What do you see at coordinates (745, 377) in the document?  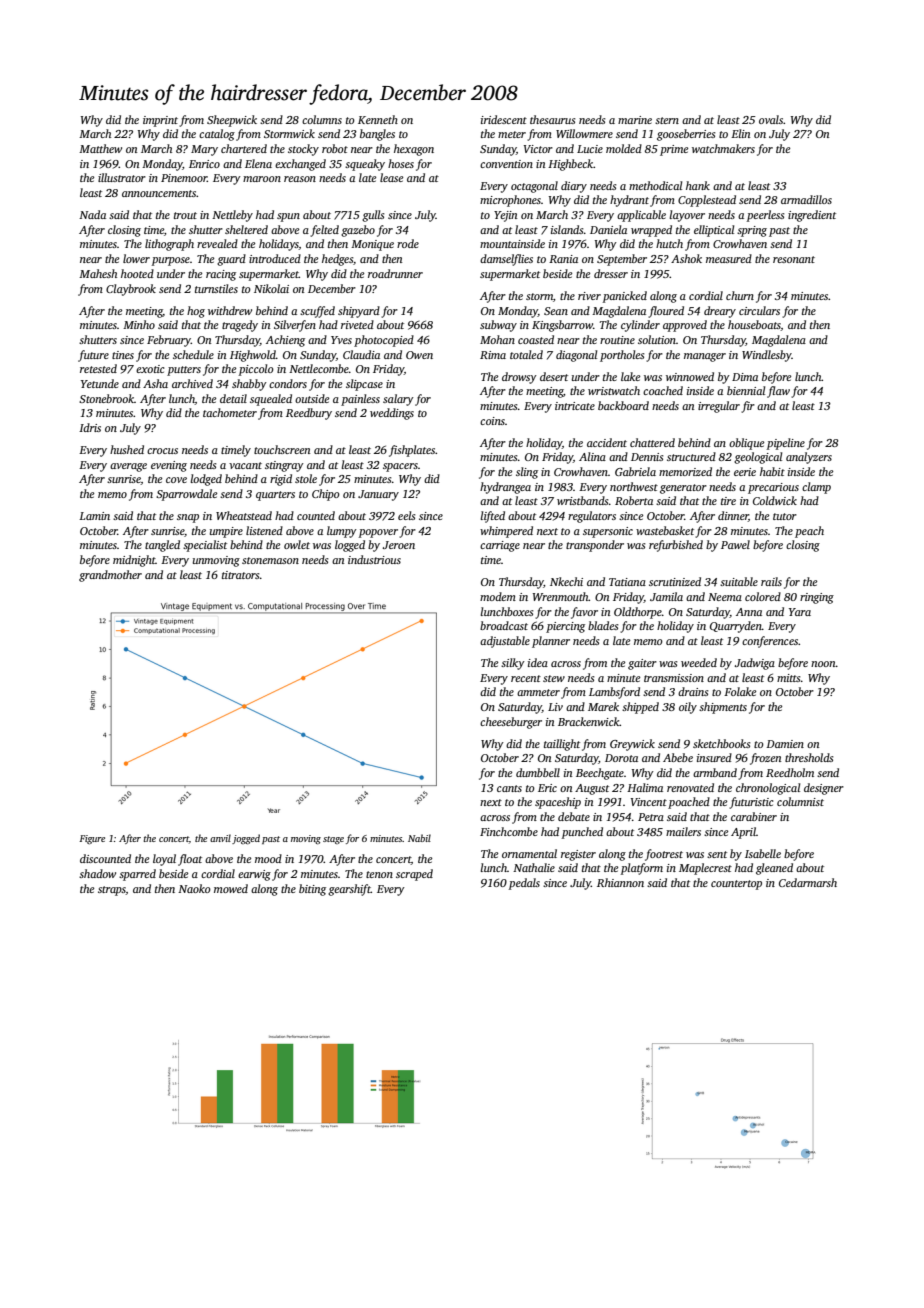 I see `Dima` at bounding box center [745, 377].
